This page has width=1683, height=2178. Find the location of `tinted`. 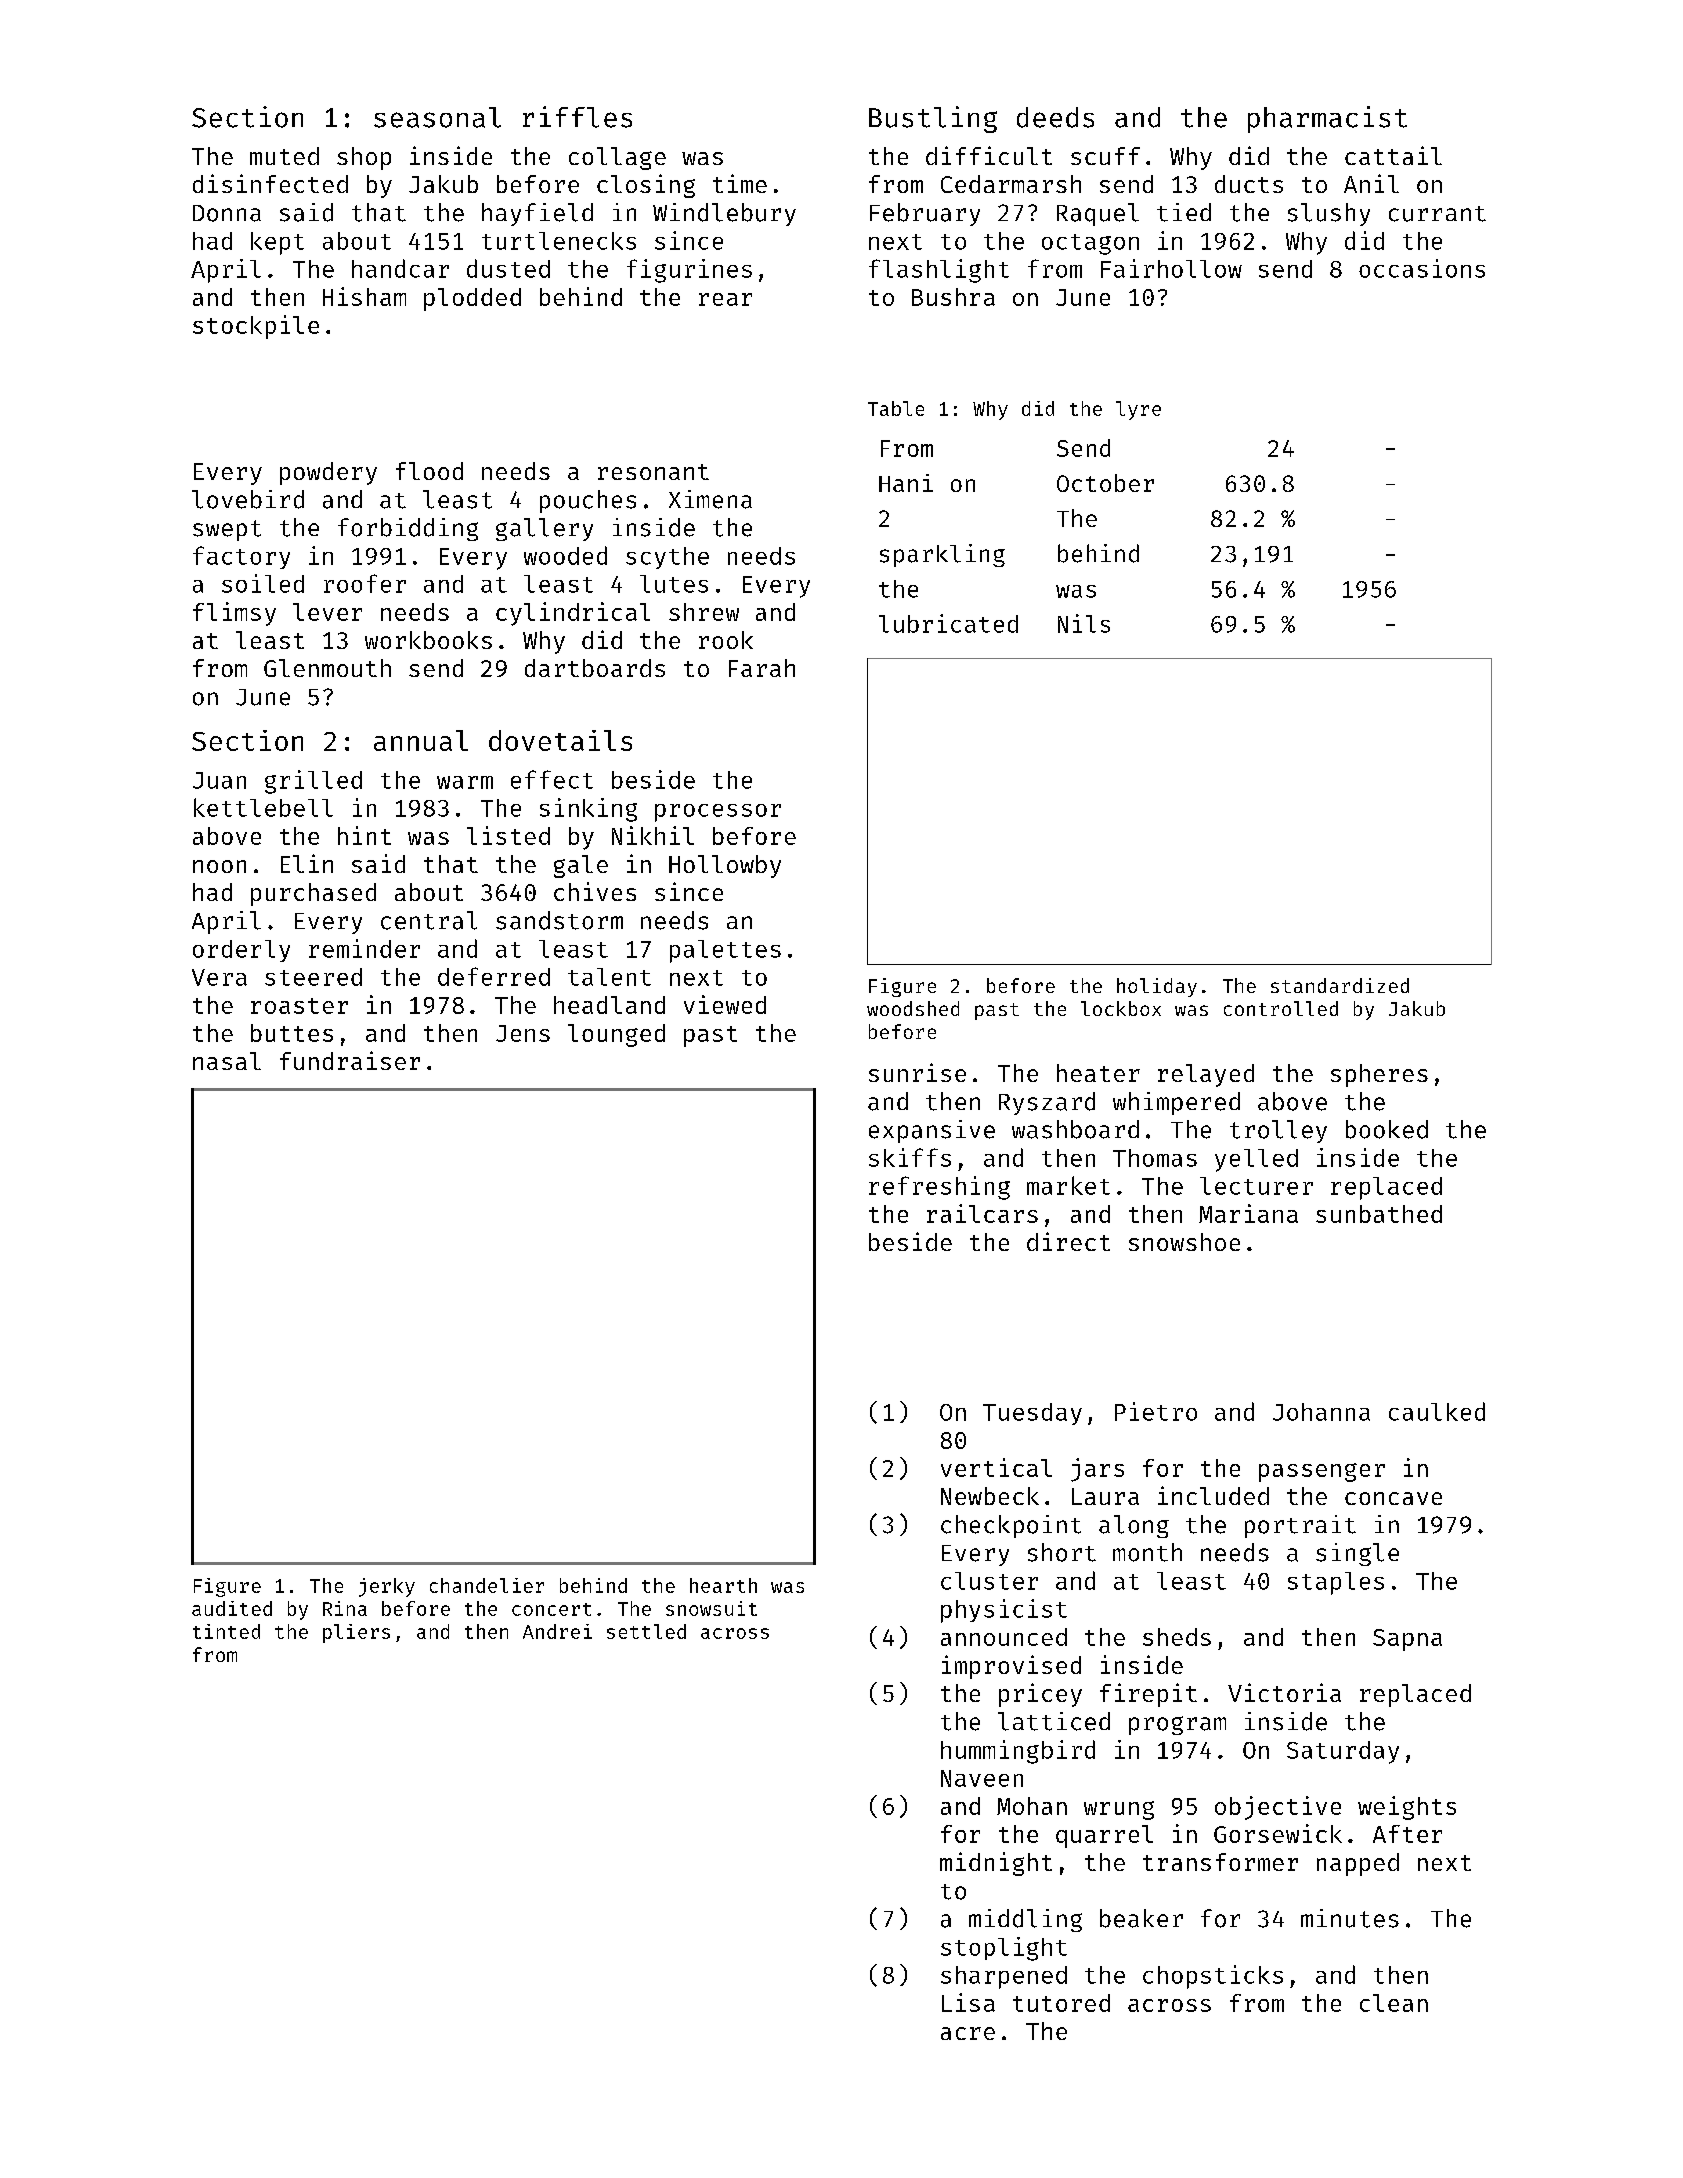

tinted is located at coordinates (226, 1631).
